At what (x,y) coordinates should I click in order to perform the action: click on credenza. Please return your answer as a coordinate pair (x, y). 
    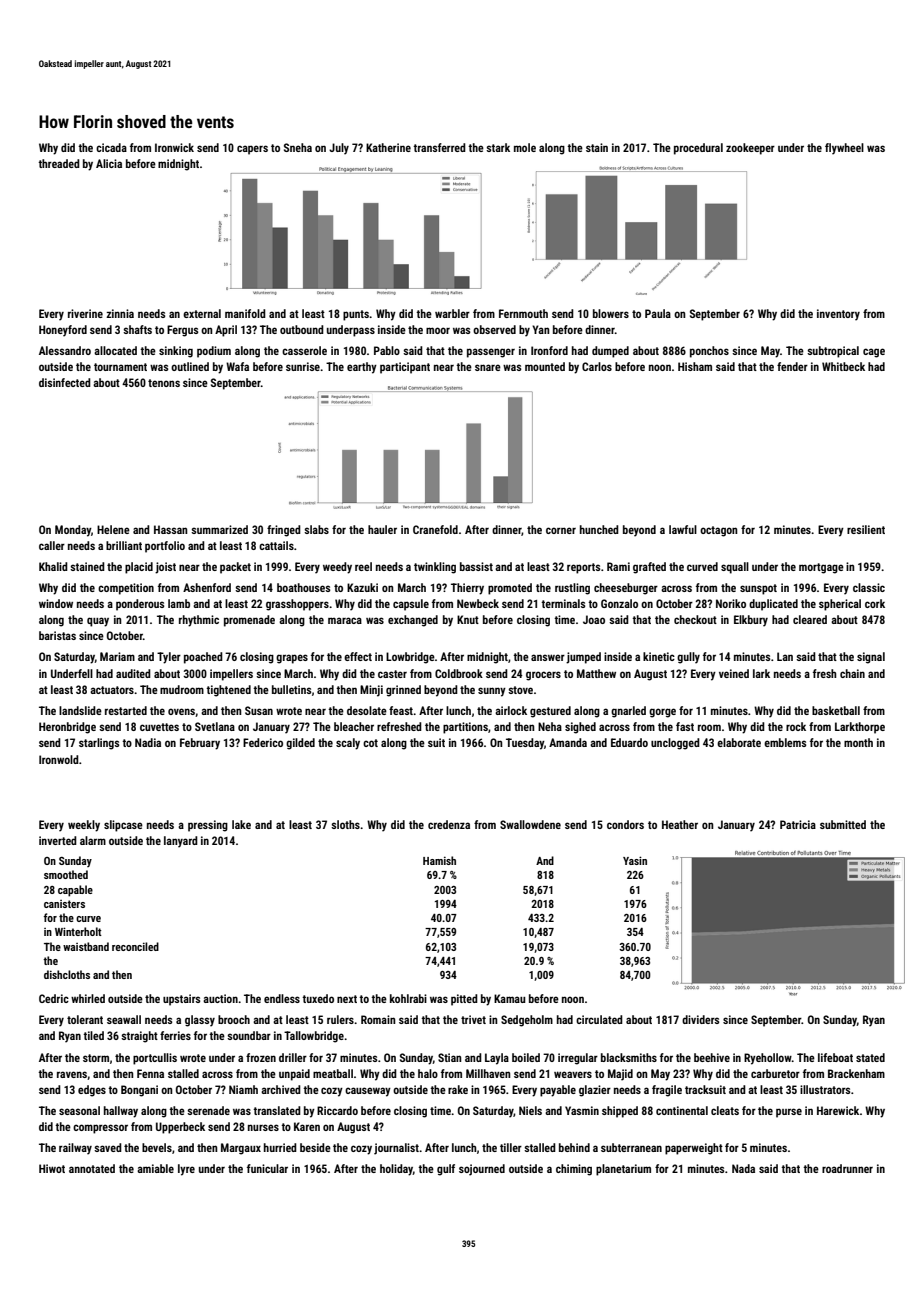
    Looking at the image, I should click on (449, 824).
